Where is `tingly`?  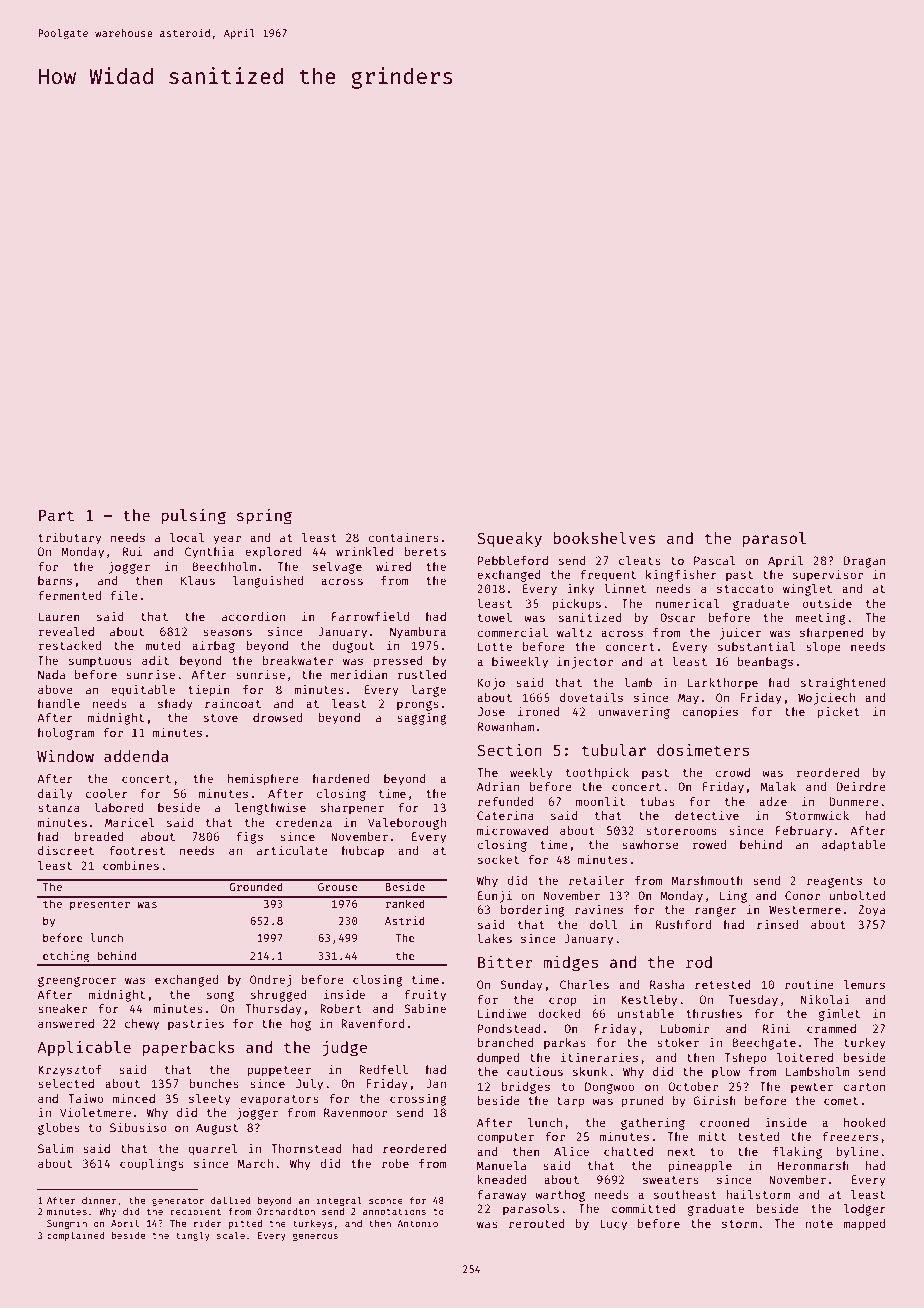 tingly is located at coordinates (193, 1236).
